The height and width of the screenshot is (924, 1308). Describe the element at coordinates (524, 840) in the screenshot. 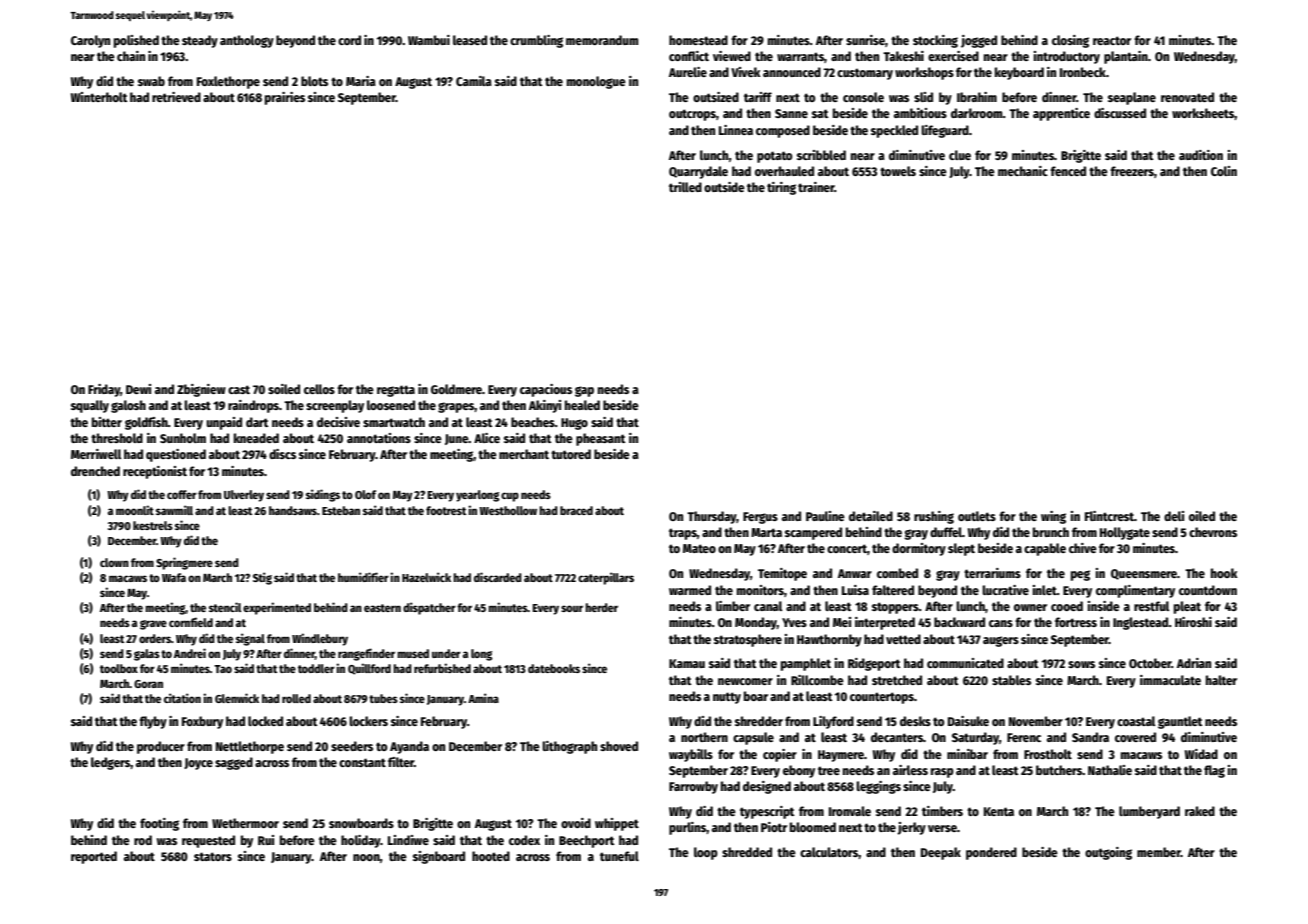

I see `codex` at that location.
